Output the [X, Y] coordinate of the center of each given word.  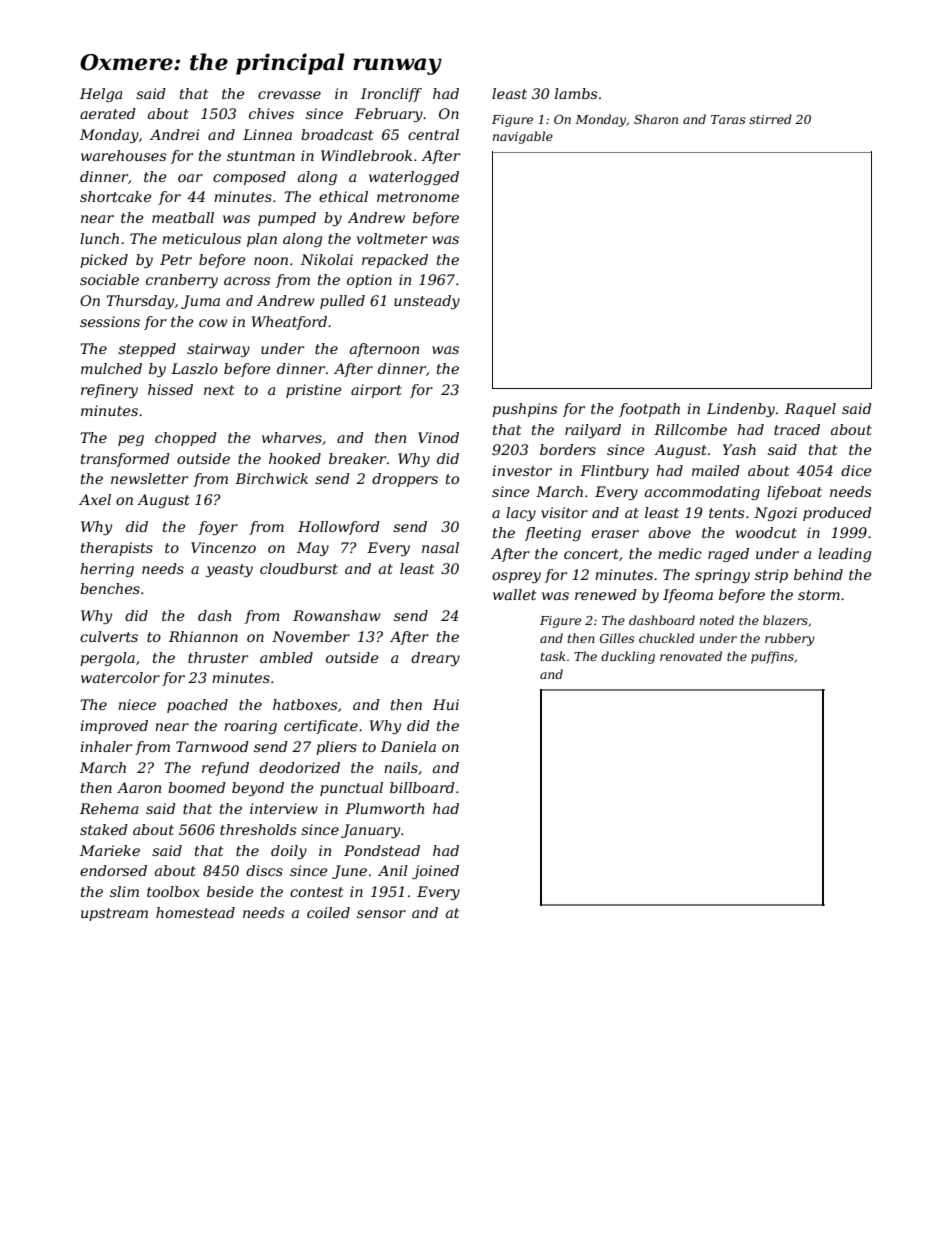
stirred [770, 119]
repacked [395, 261]
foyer [218, 528]
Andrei [174, 134]
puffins [772, 657]
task [553, 656]
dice [856, 470]
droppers [405, 480]
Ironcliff [391, 95]
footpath [649, 410]
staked [104, 829]
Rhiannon [203, 636]
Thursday [140, 302]
